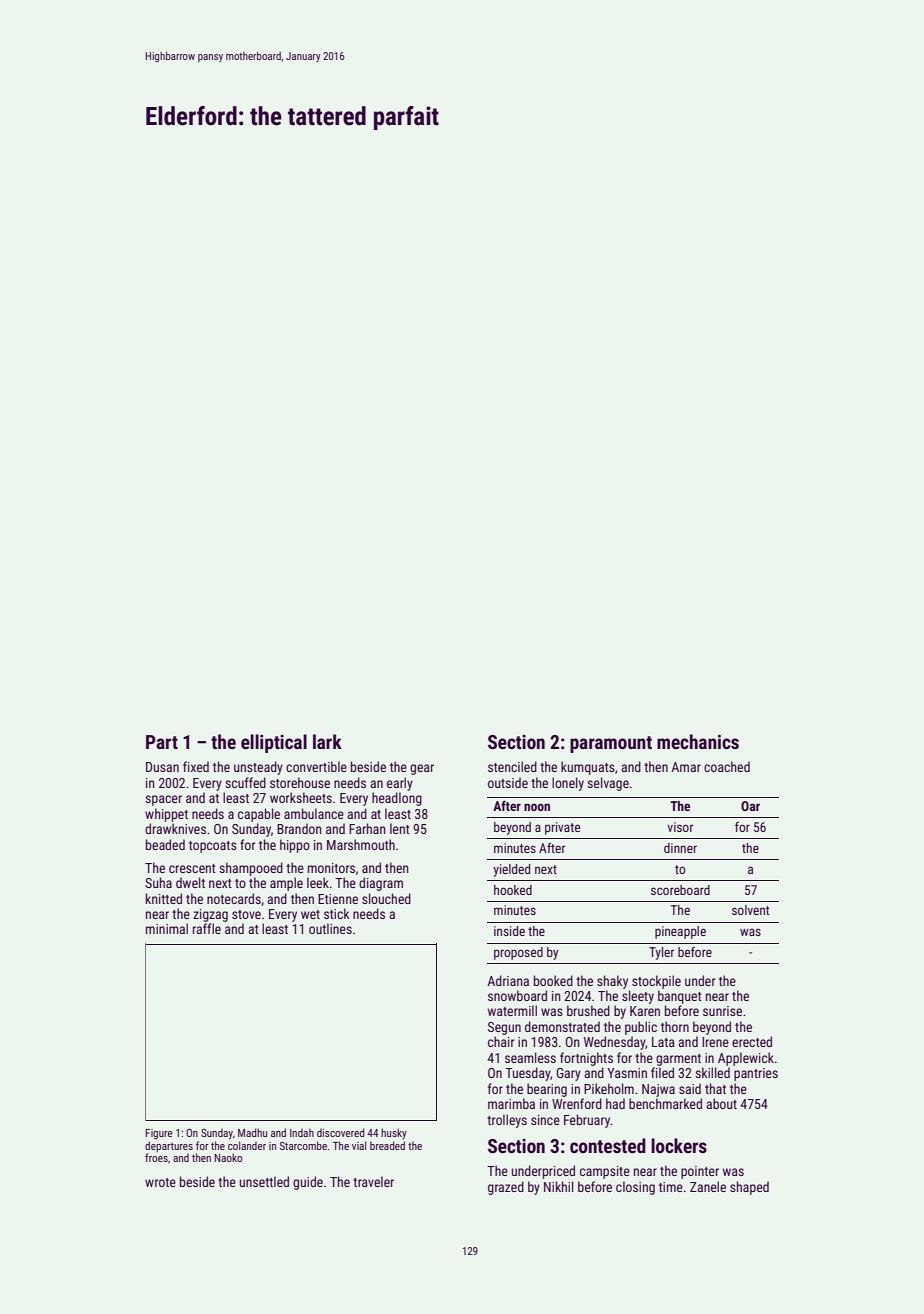  What do you see at coordinates (310, 914) in the document?
I see `wet` at bounding box center [310, 914].
